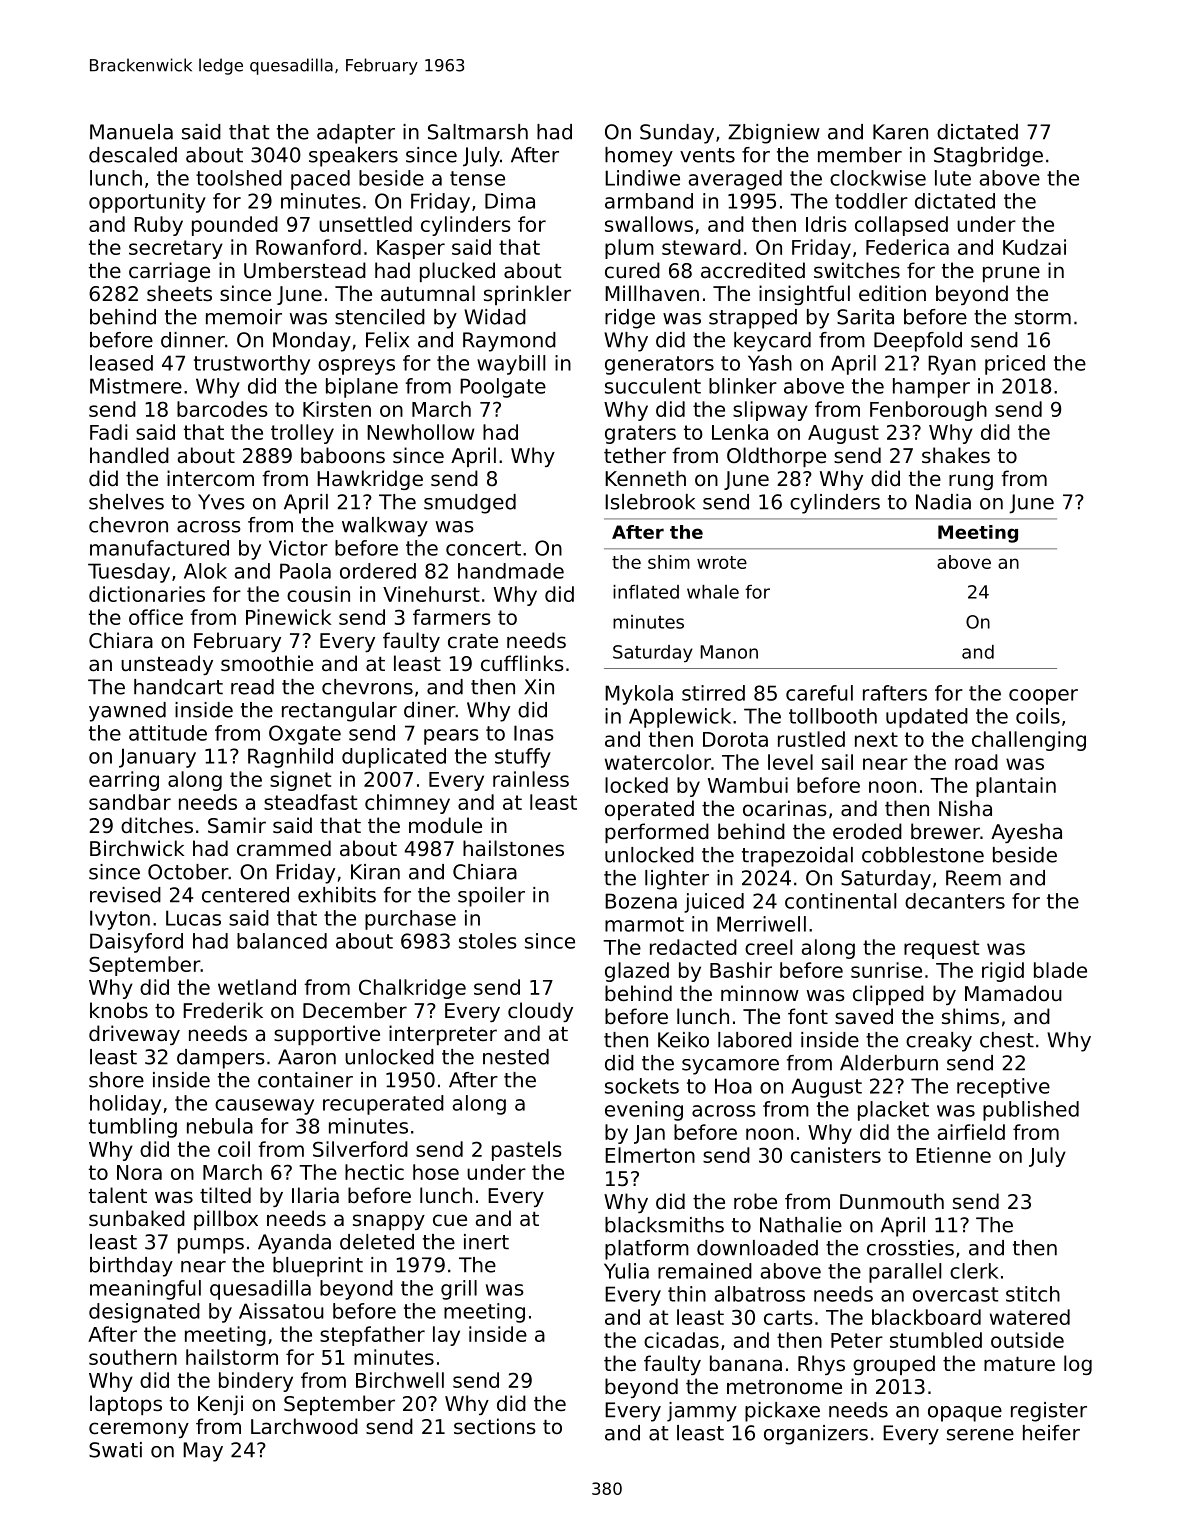 Image resolution: width=1182 pixels, height=1530 pixels. Describe the element at coordinates (120, 920) in the image. I see `Ivyton` at that location.
